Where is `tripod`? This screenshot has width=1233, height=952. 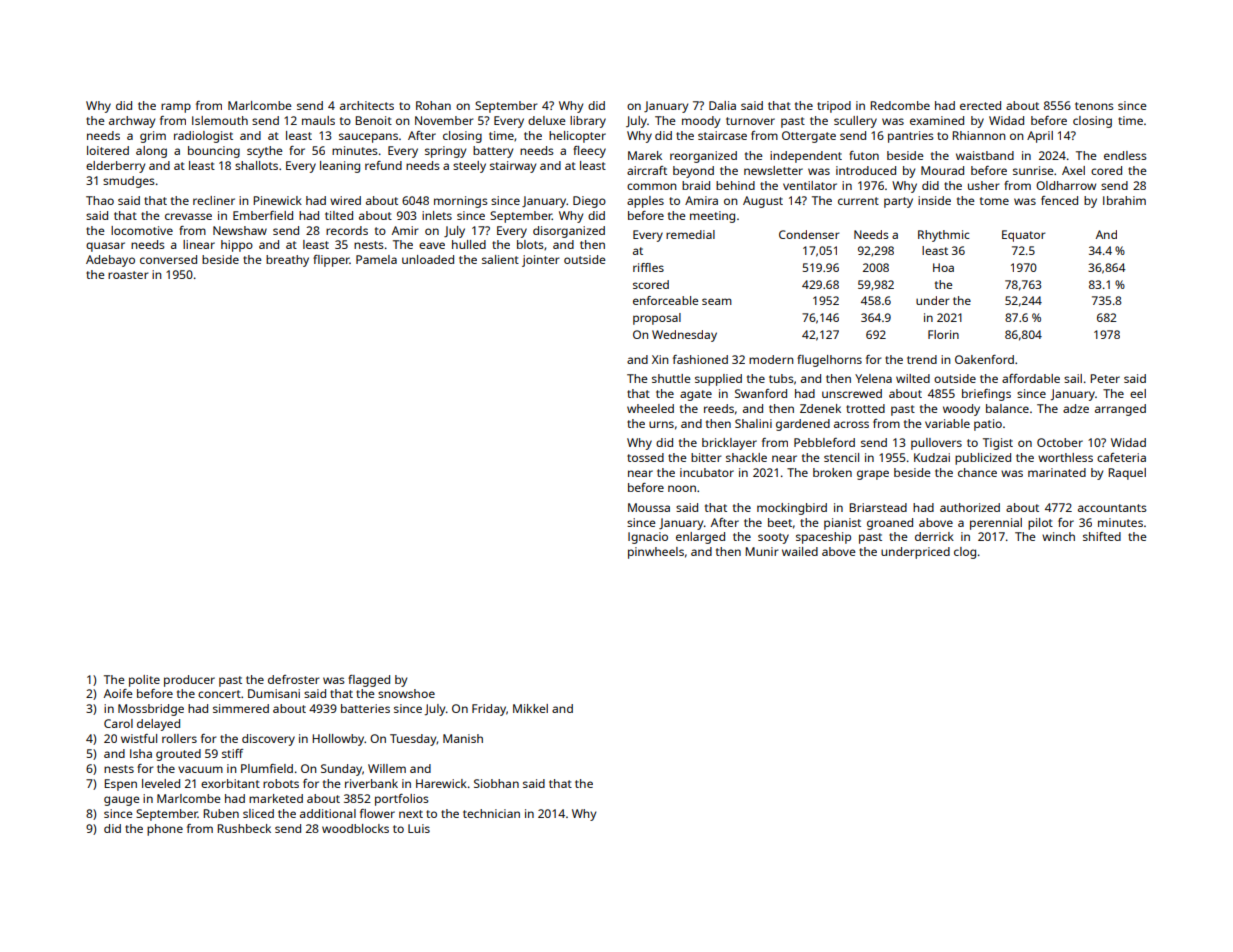 tripod is located at coordinates (834, 107).
